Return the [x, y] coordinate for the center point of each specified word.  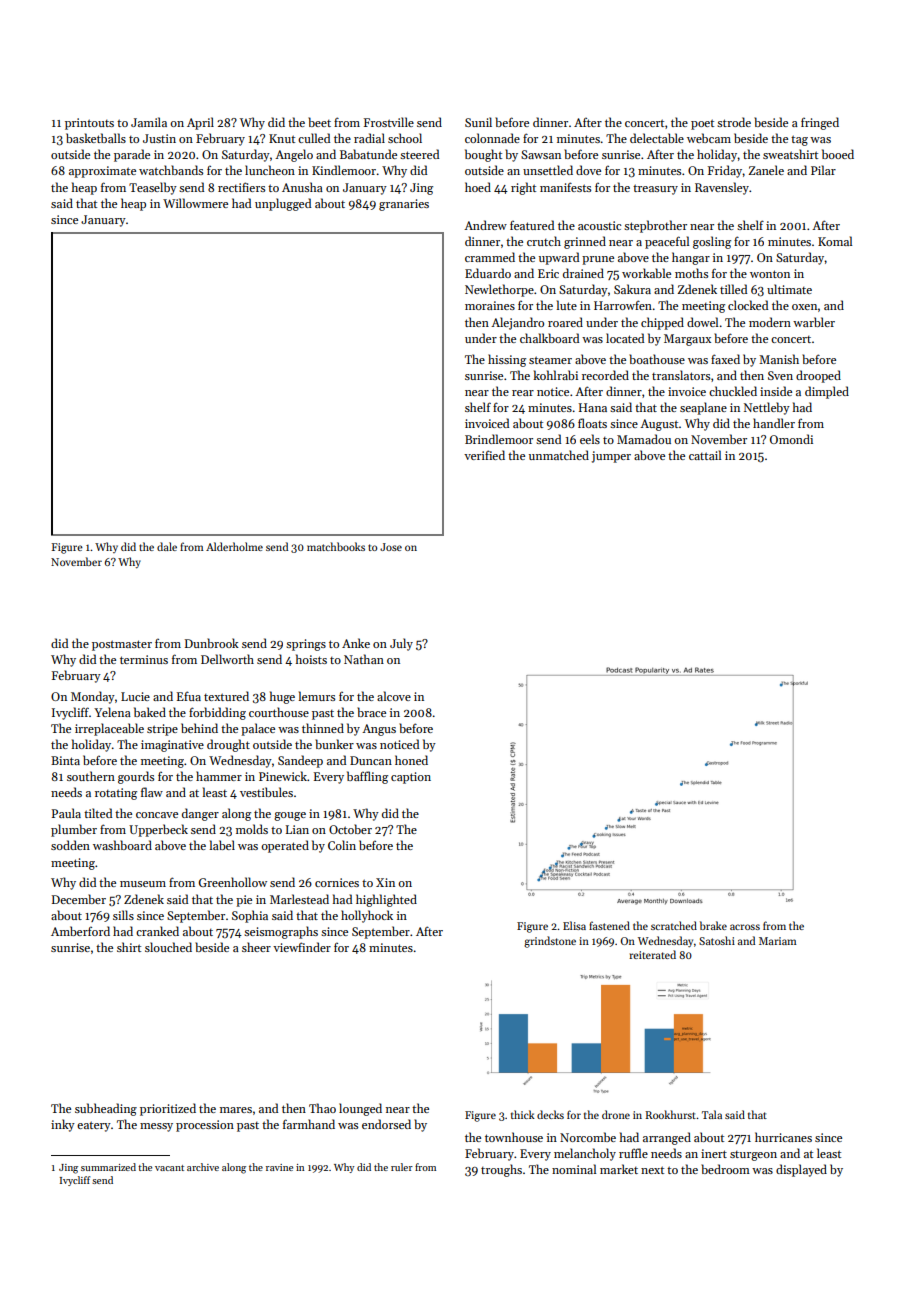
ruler [402, 1167]
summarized [108, 1167]
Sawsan [541, 154]
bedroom [725, 1169]
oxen [805, 307]
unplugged [283, 204]
